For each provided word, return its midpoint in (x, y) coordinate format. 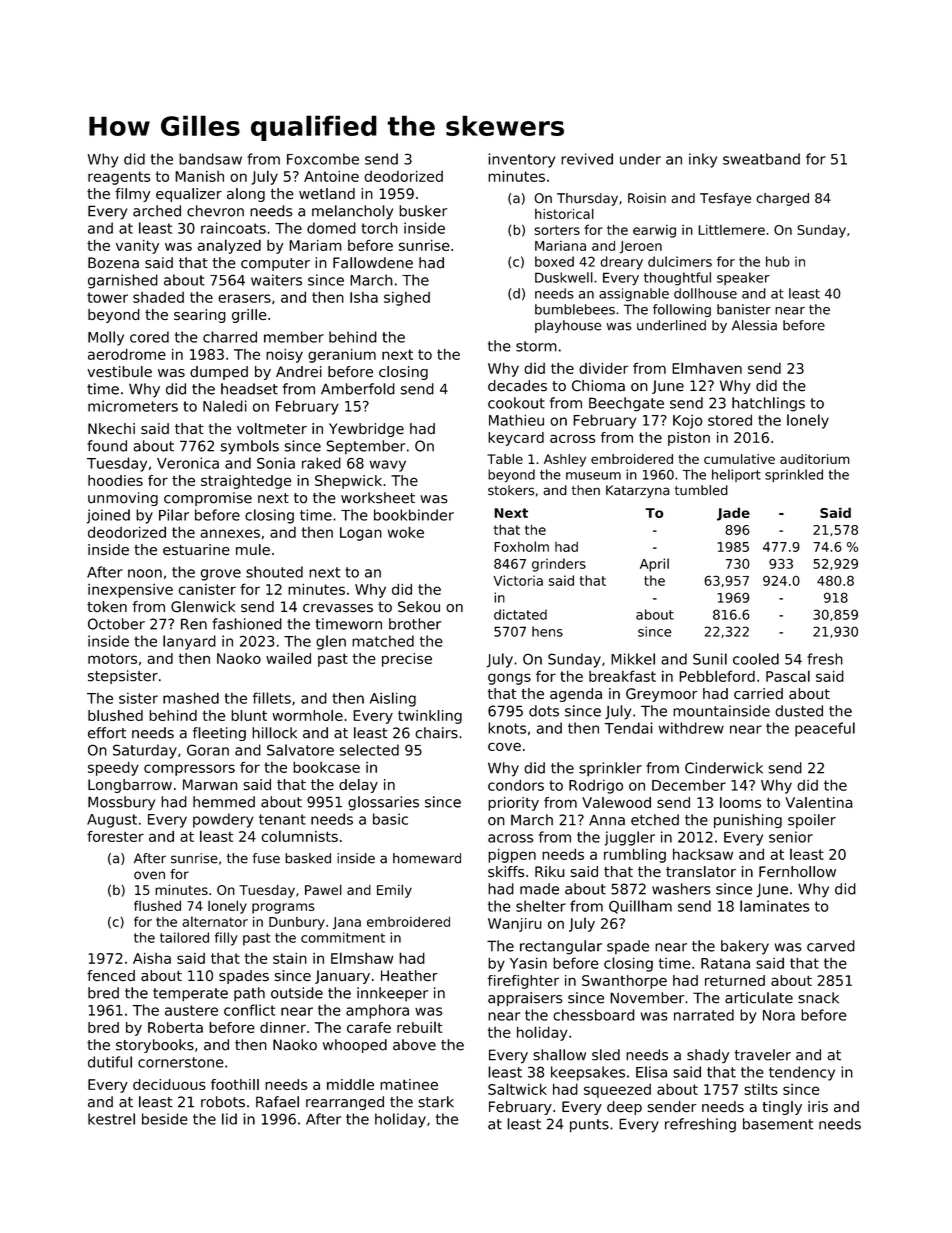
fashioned (247, 624)
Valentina (819, 802)
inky (703, 160)
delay (358, 786)
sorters (557, 230)
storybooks (155, 1046)
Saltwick (517, 1089)
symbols (249, 447)
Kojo (687, 422)
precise (407, 660)
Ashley (565, 460)
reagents (119, 178)
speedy (113, 768)
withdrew (691, 728)
